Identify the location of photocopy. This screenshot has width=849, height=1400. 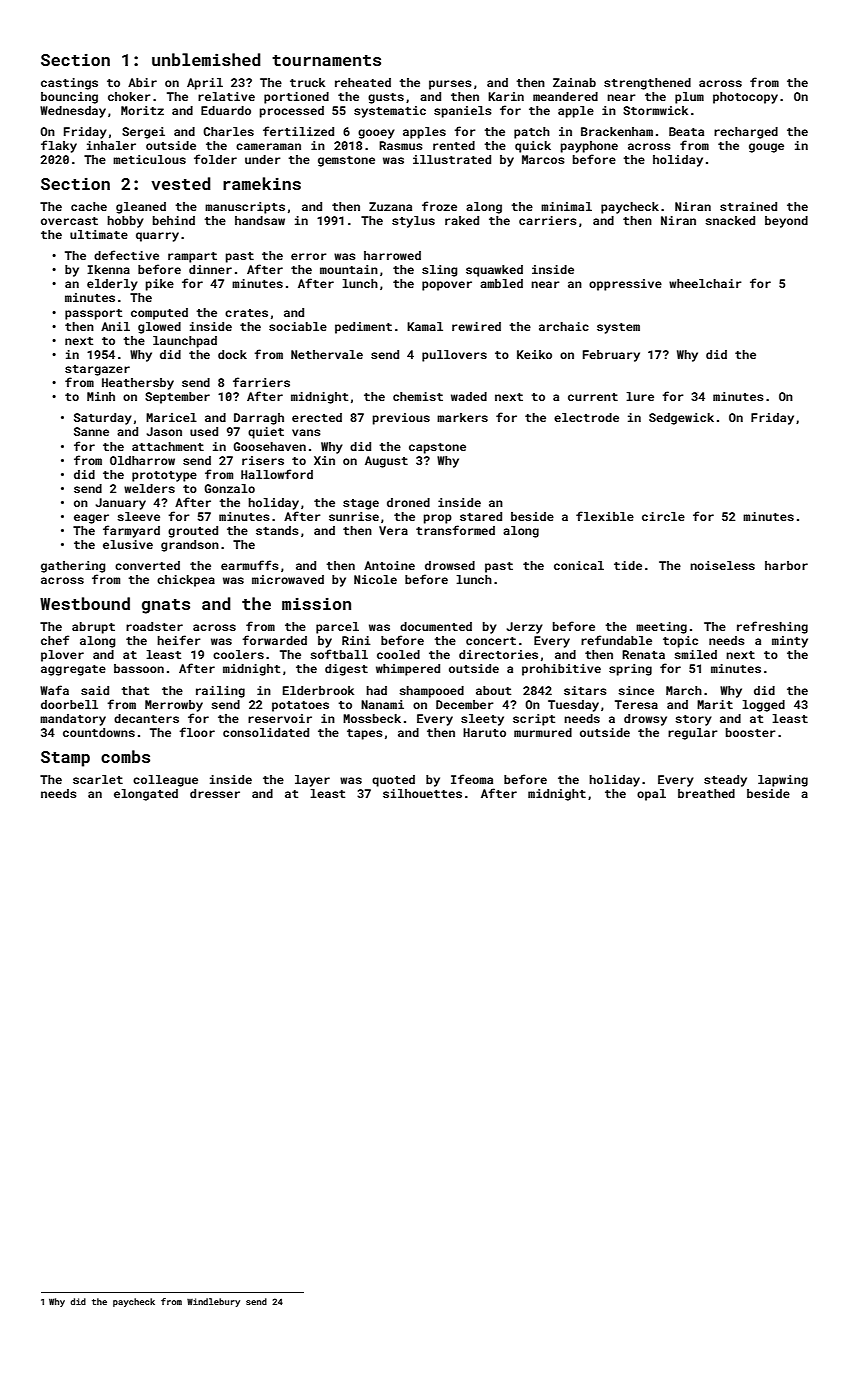
(745, 98).
